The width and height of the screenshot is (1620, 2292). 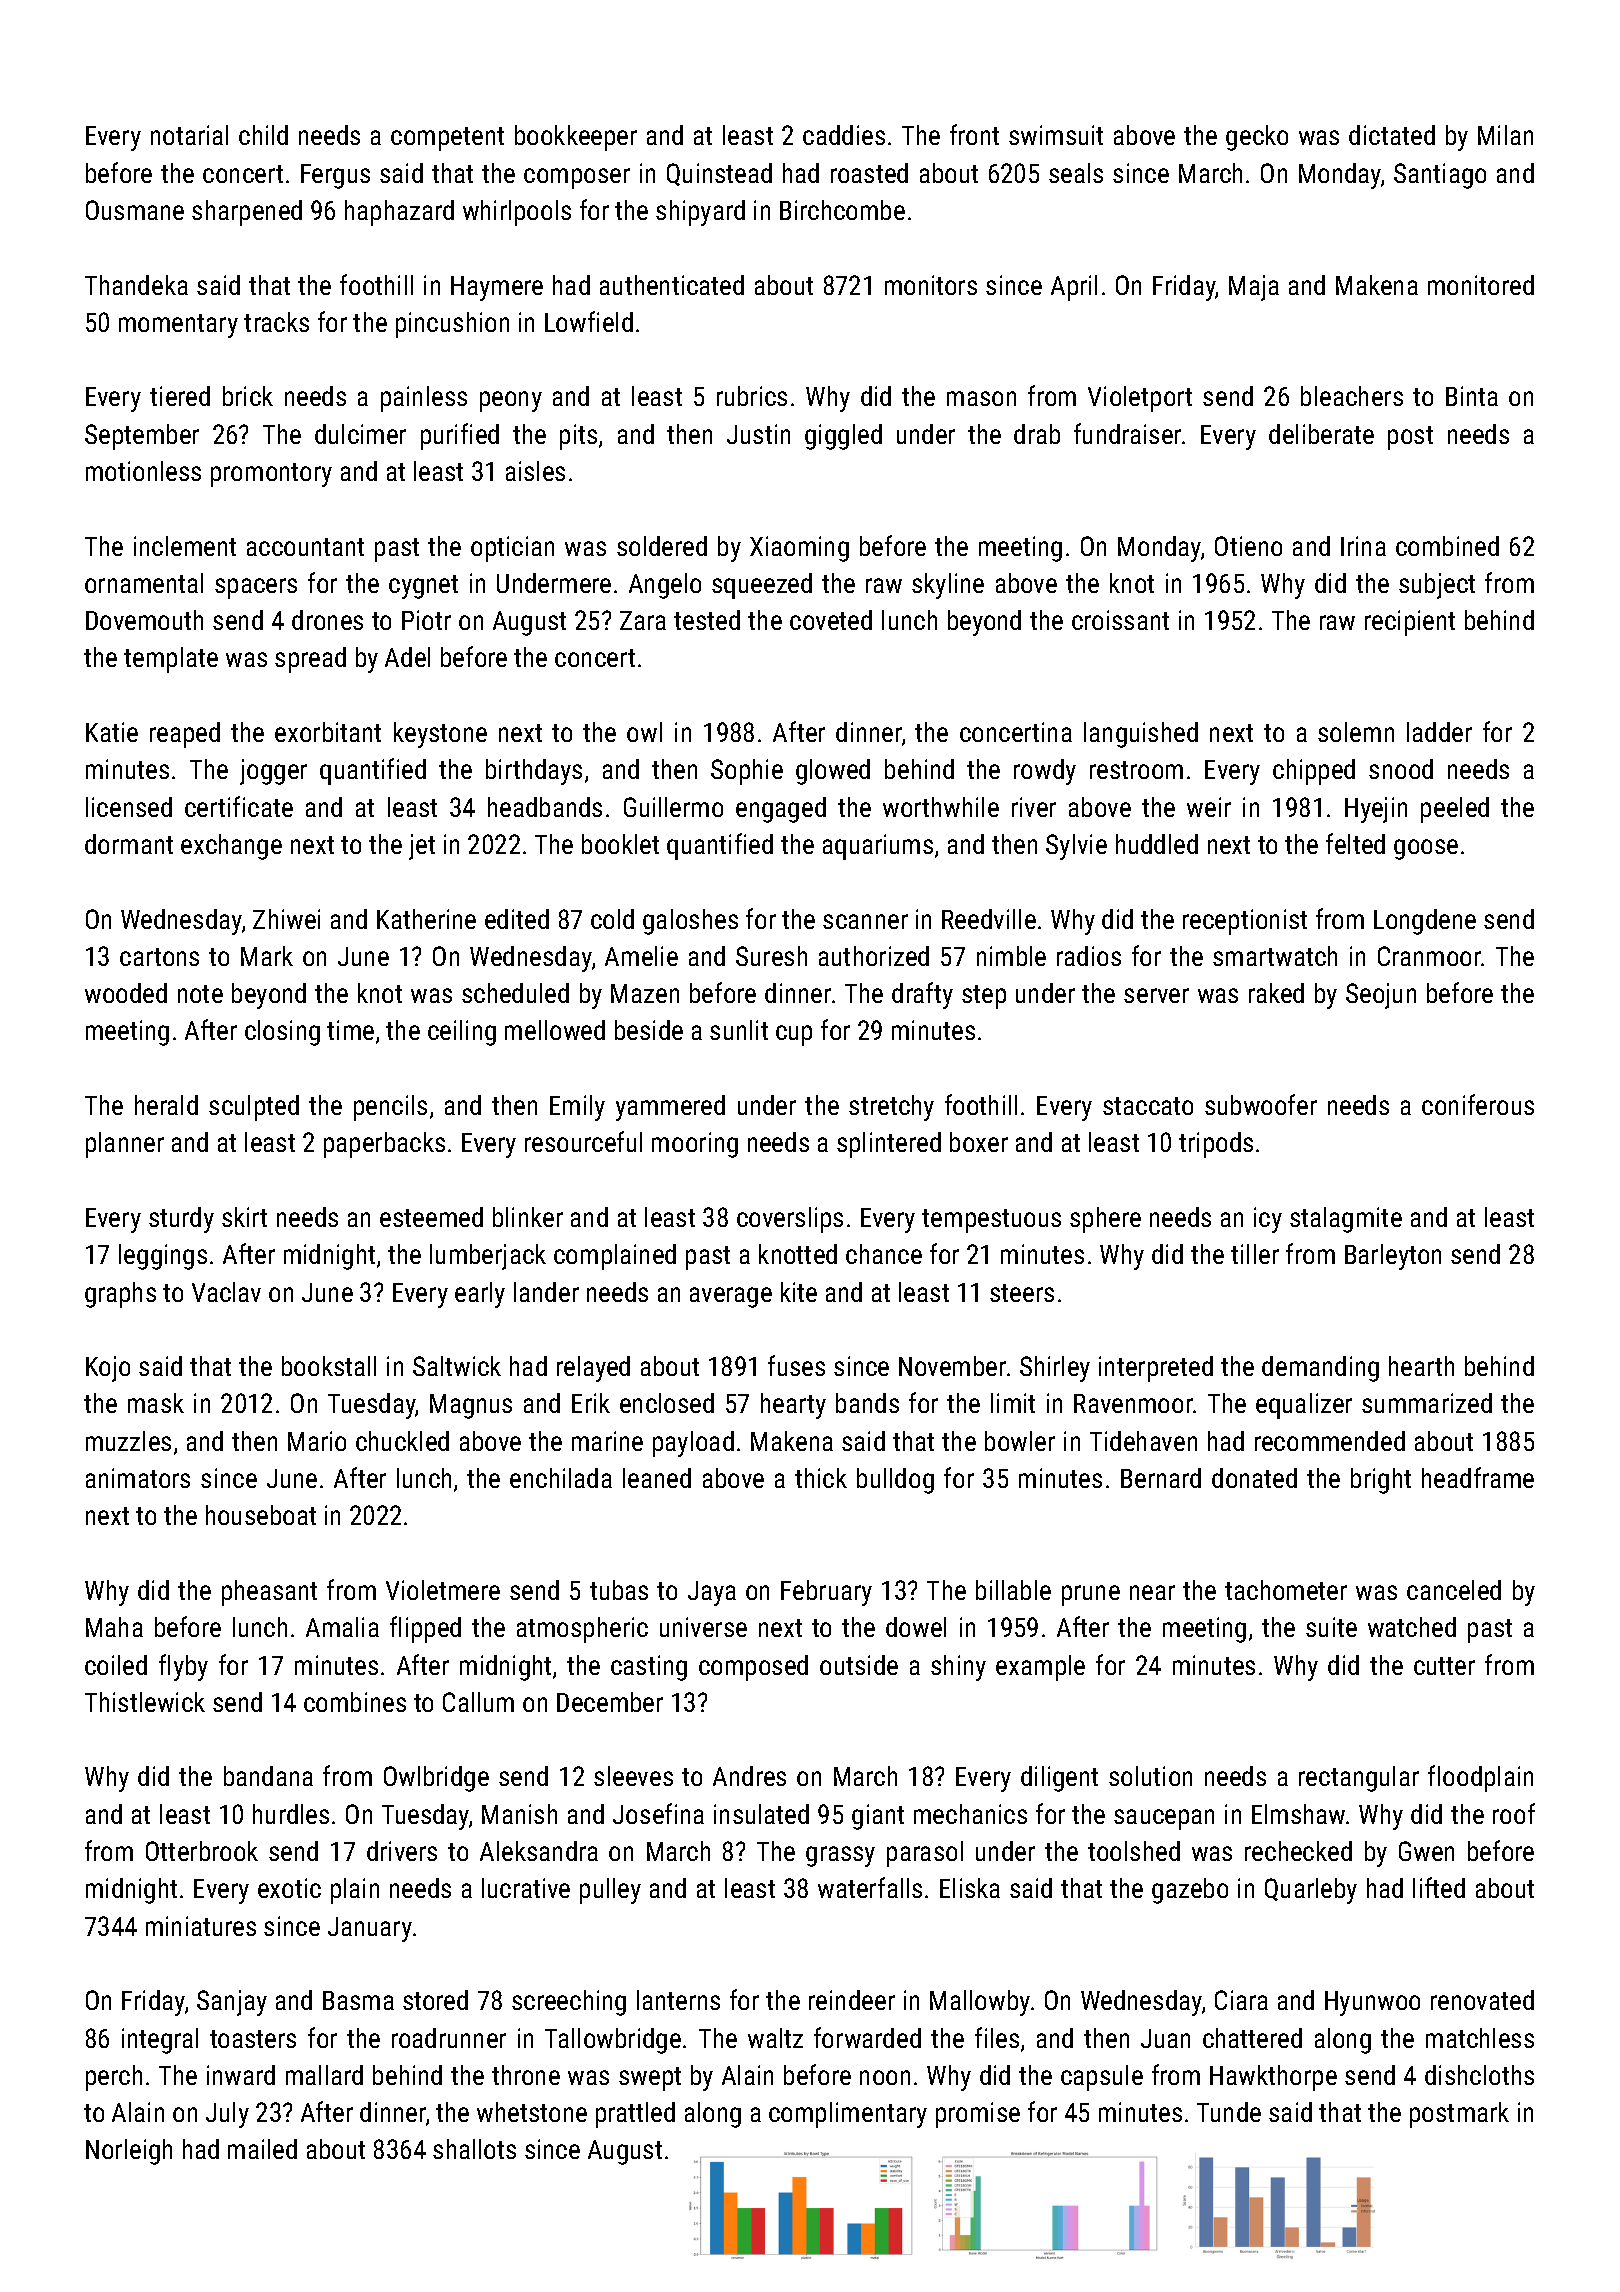 I want to click on sleeves, so click(x=633, y=1776).
